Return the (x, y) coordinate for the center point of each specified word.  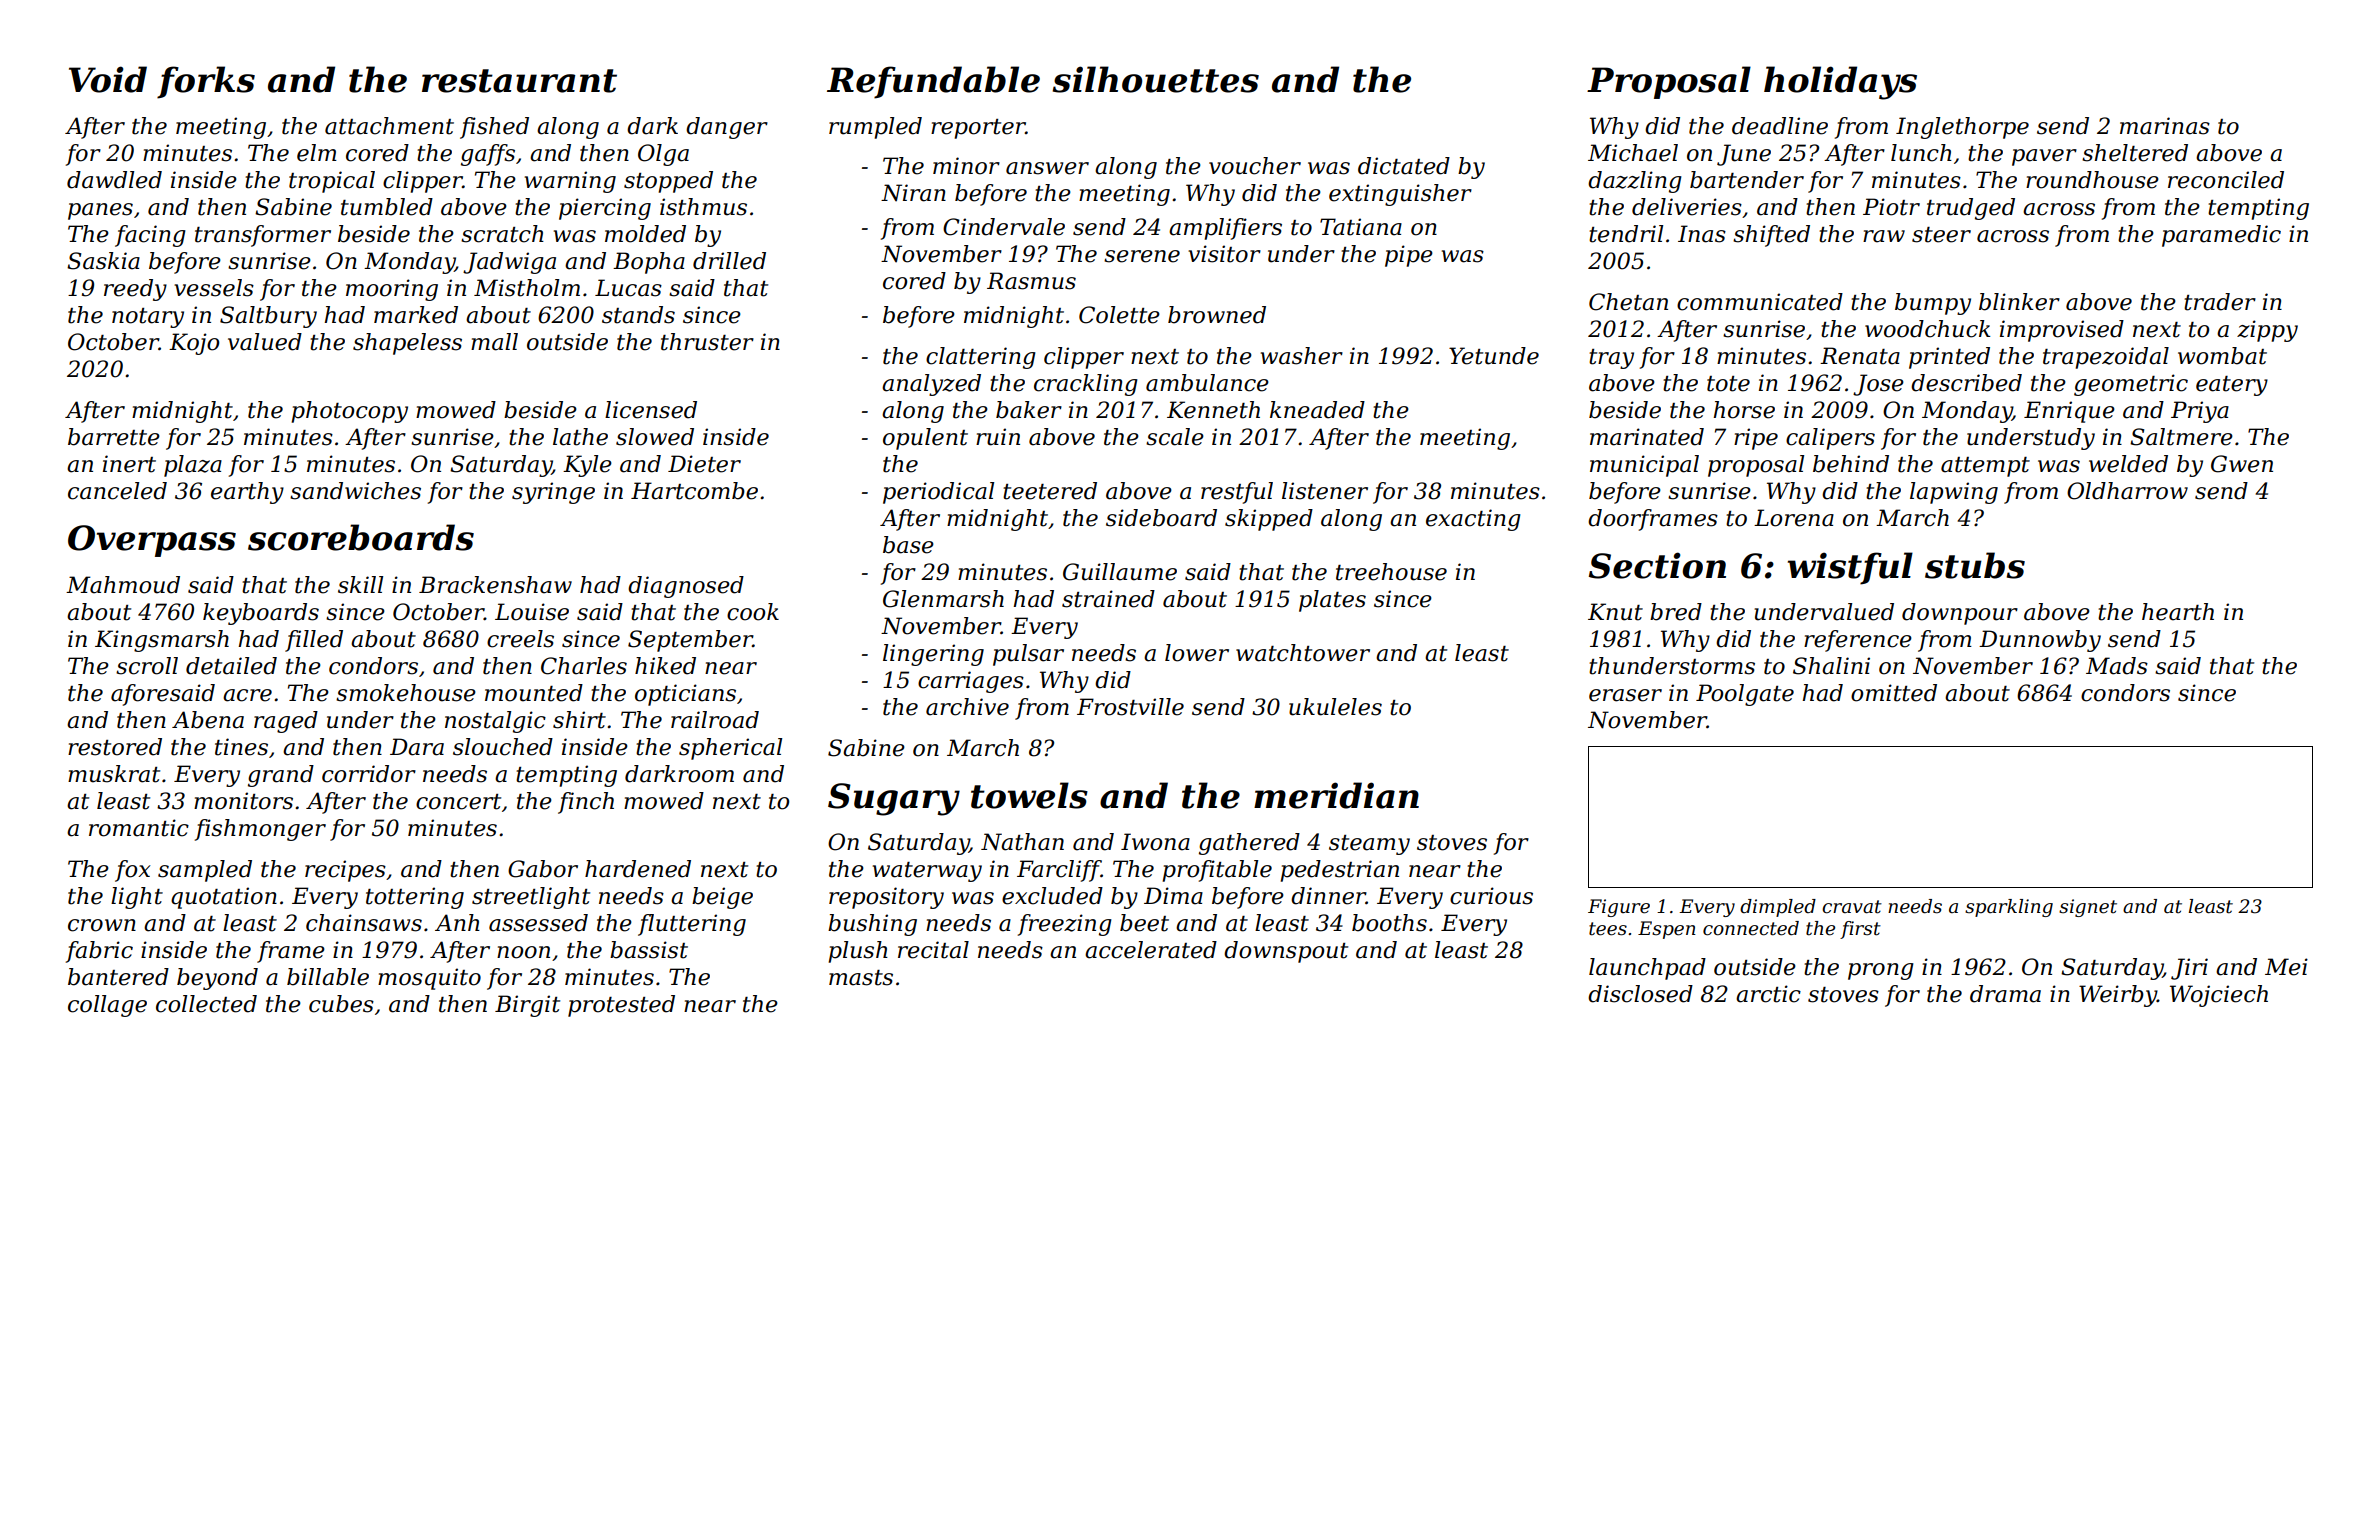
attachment (389, 126)
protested (621, 1006)
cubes (341, 1004)
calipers (1830, 439)
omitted (1894, 693)
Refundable (933, 82)
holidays (1840, 83)
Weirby (2118, 996)
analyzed (931, 385)
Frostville (1130, 707)
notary (148, 318)
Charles (584, 666)
